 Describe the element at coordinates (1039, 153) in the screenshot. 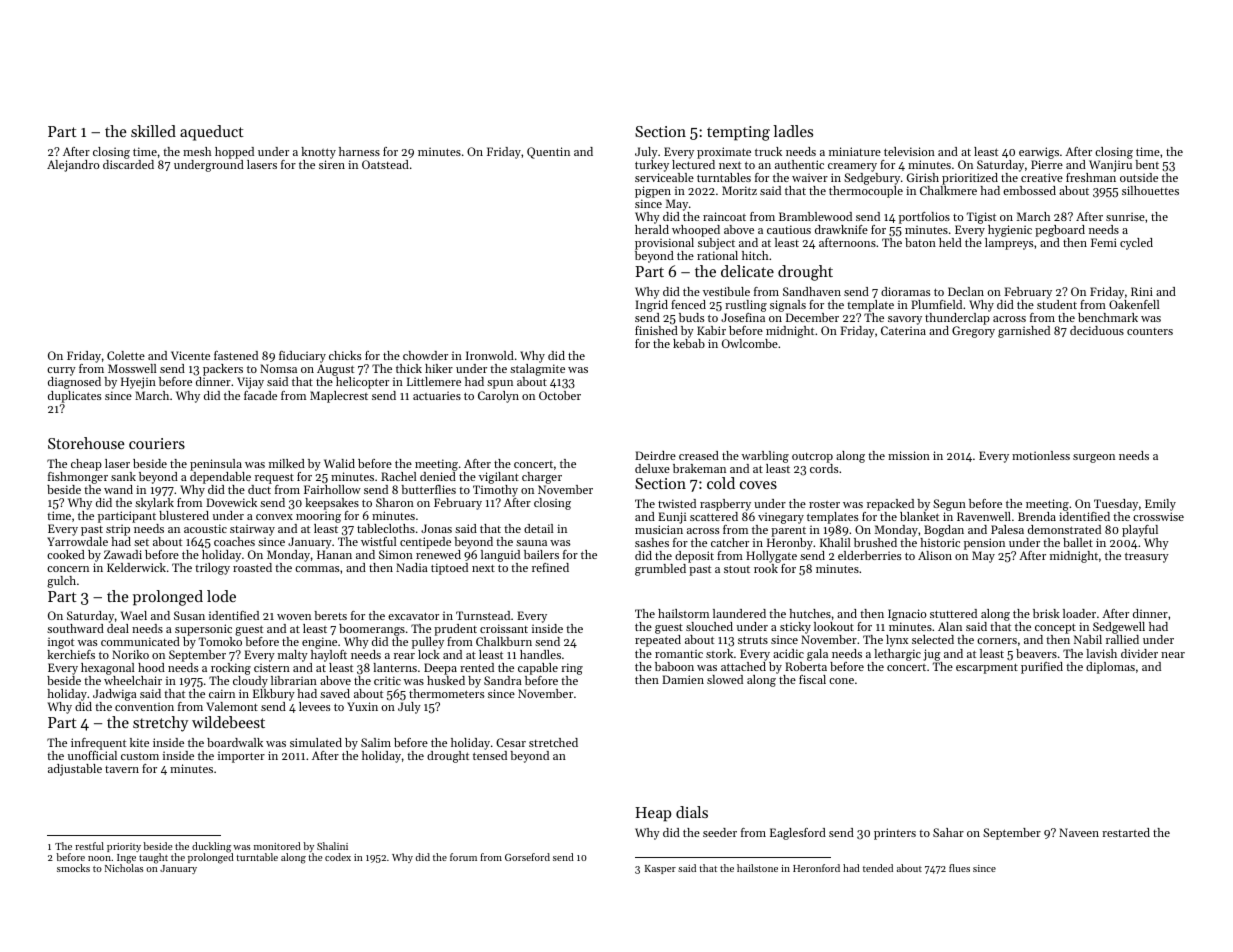

I see `earwigs` at that location.
